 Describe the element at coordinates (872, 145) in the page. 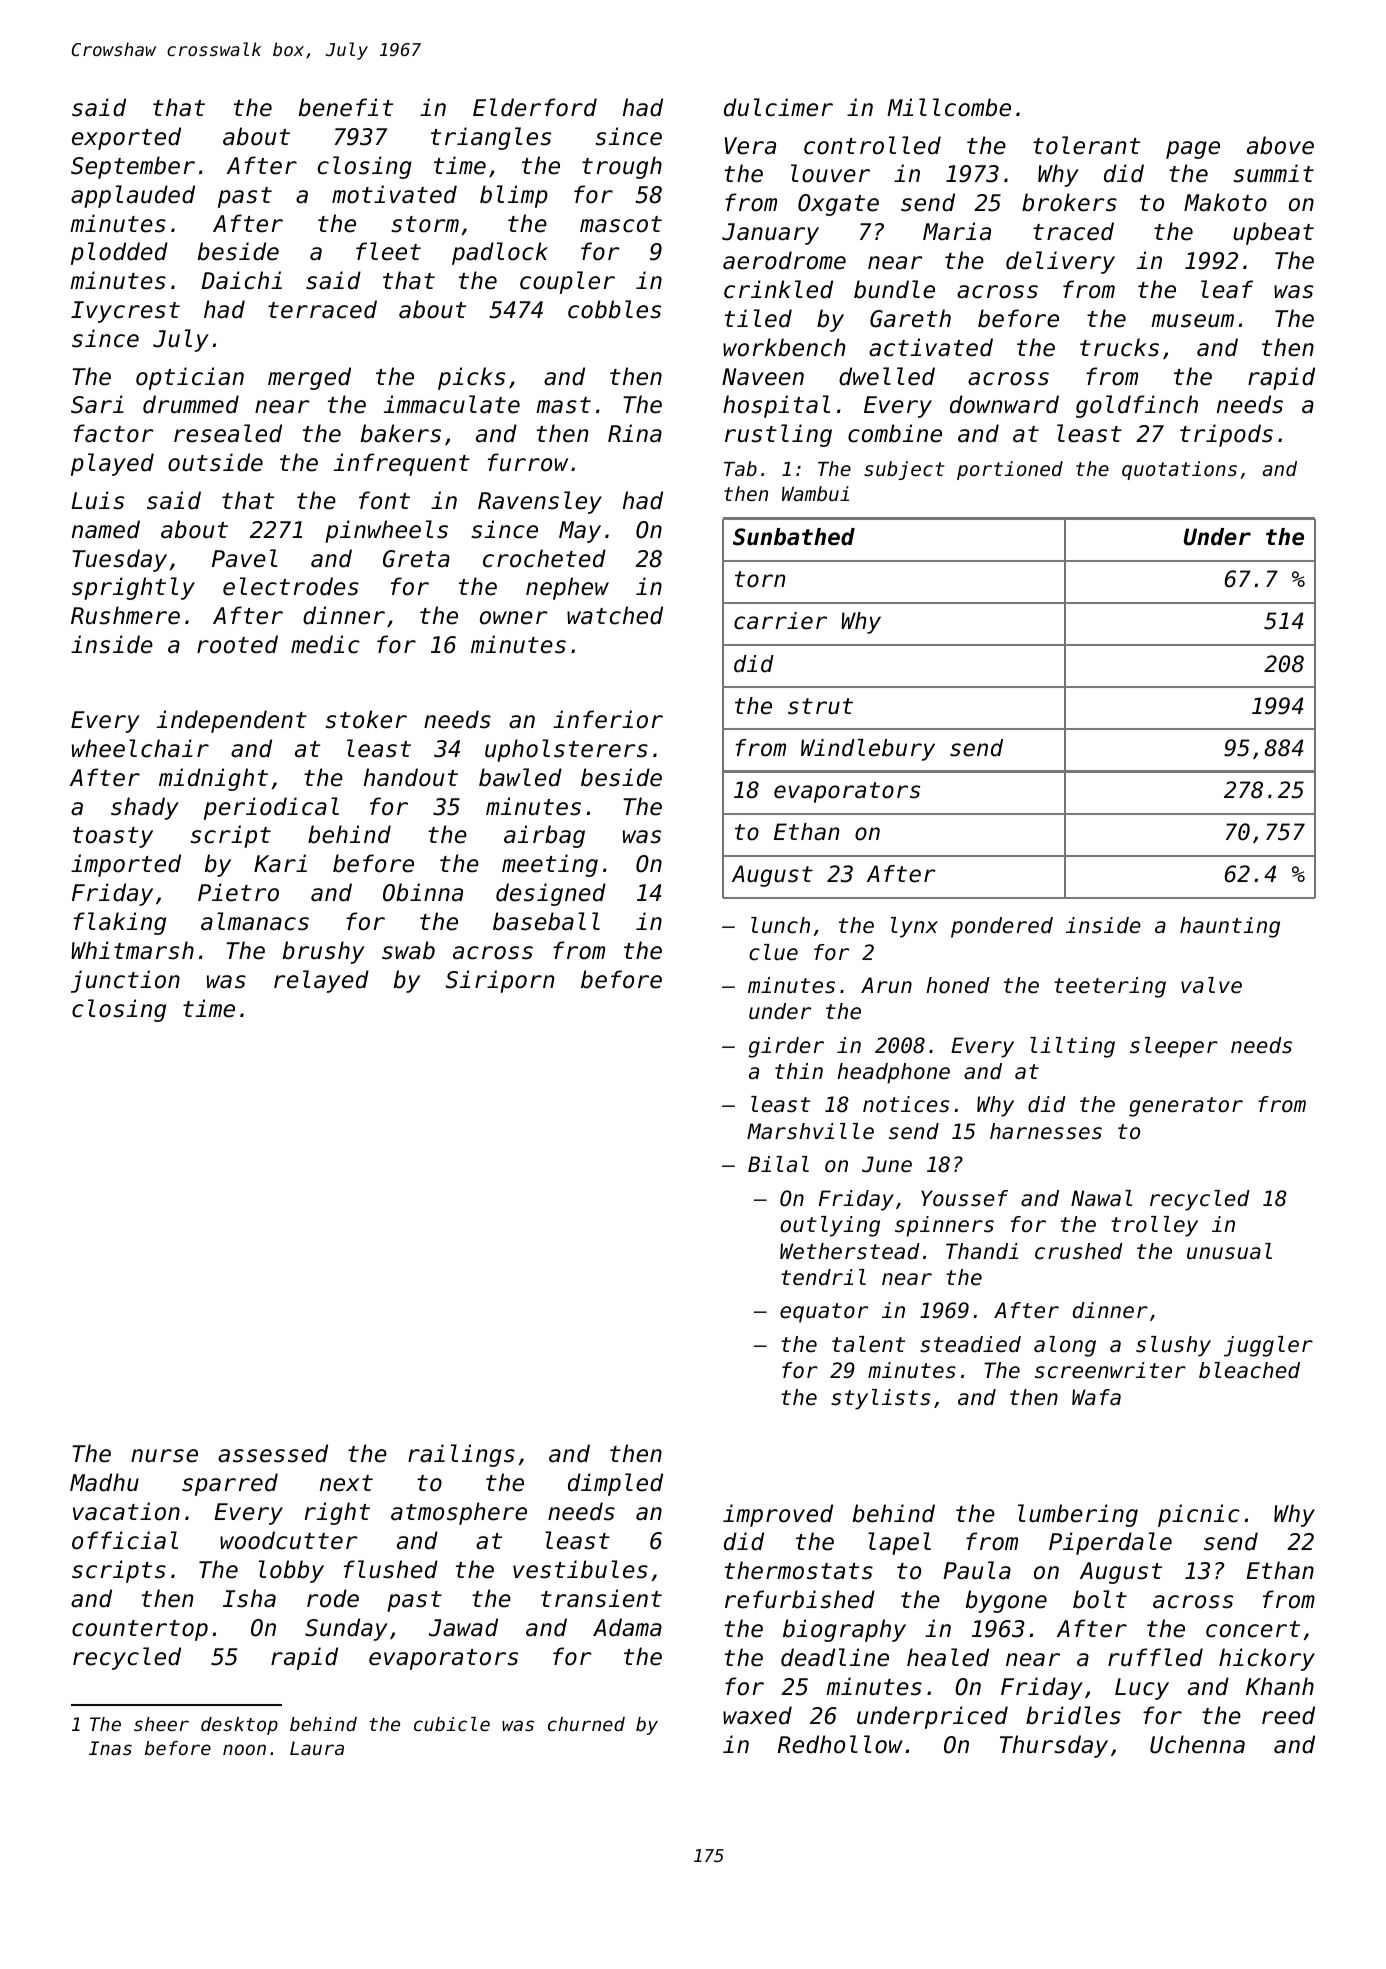

I see `controlled` at that location.
